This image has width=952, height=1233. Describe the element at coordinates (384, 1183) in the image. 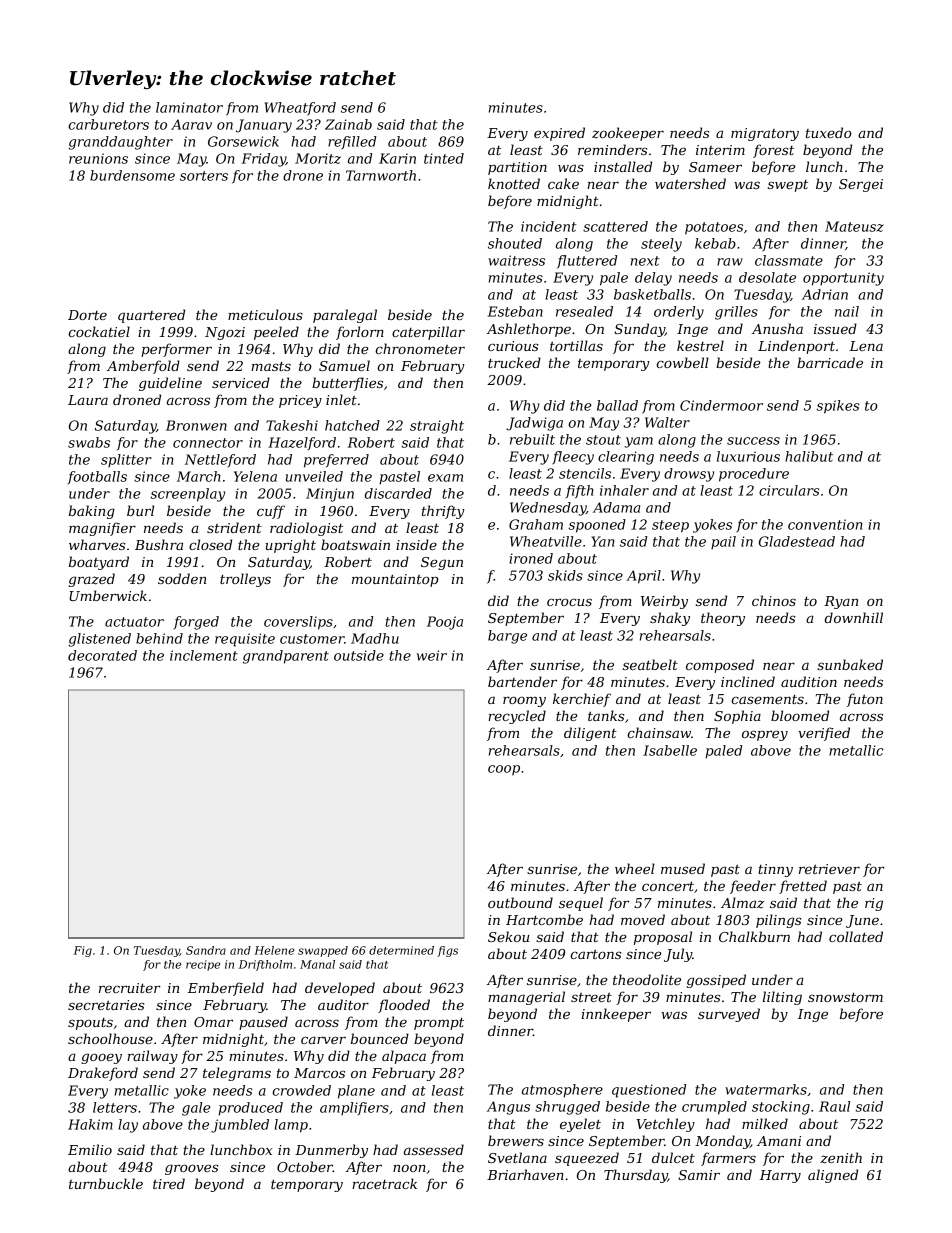

I see `racetrack` at that location.
